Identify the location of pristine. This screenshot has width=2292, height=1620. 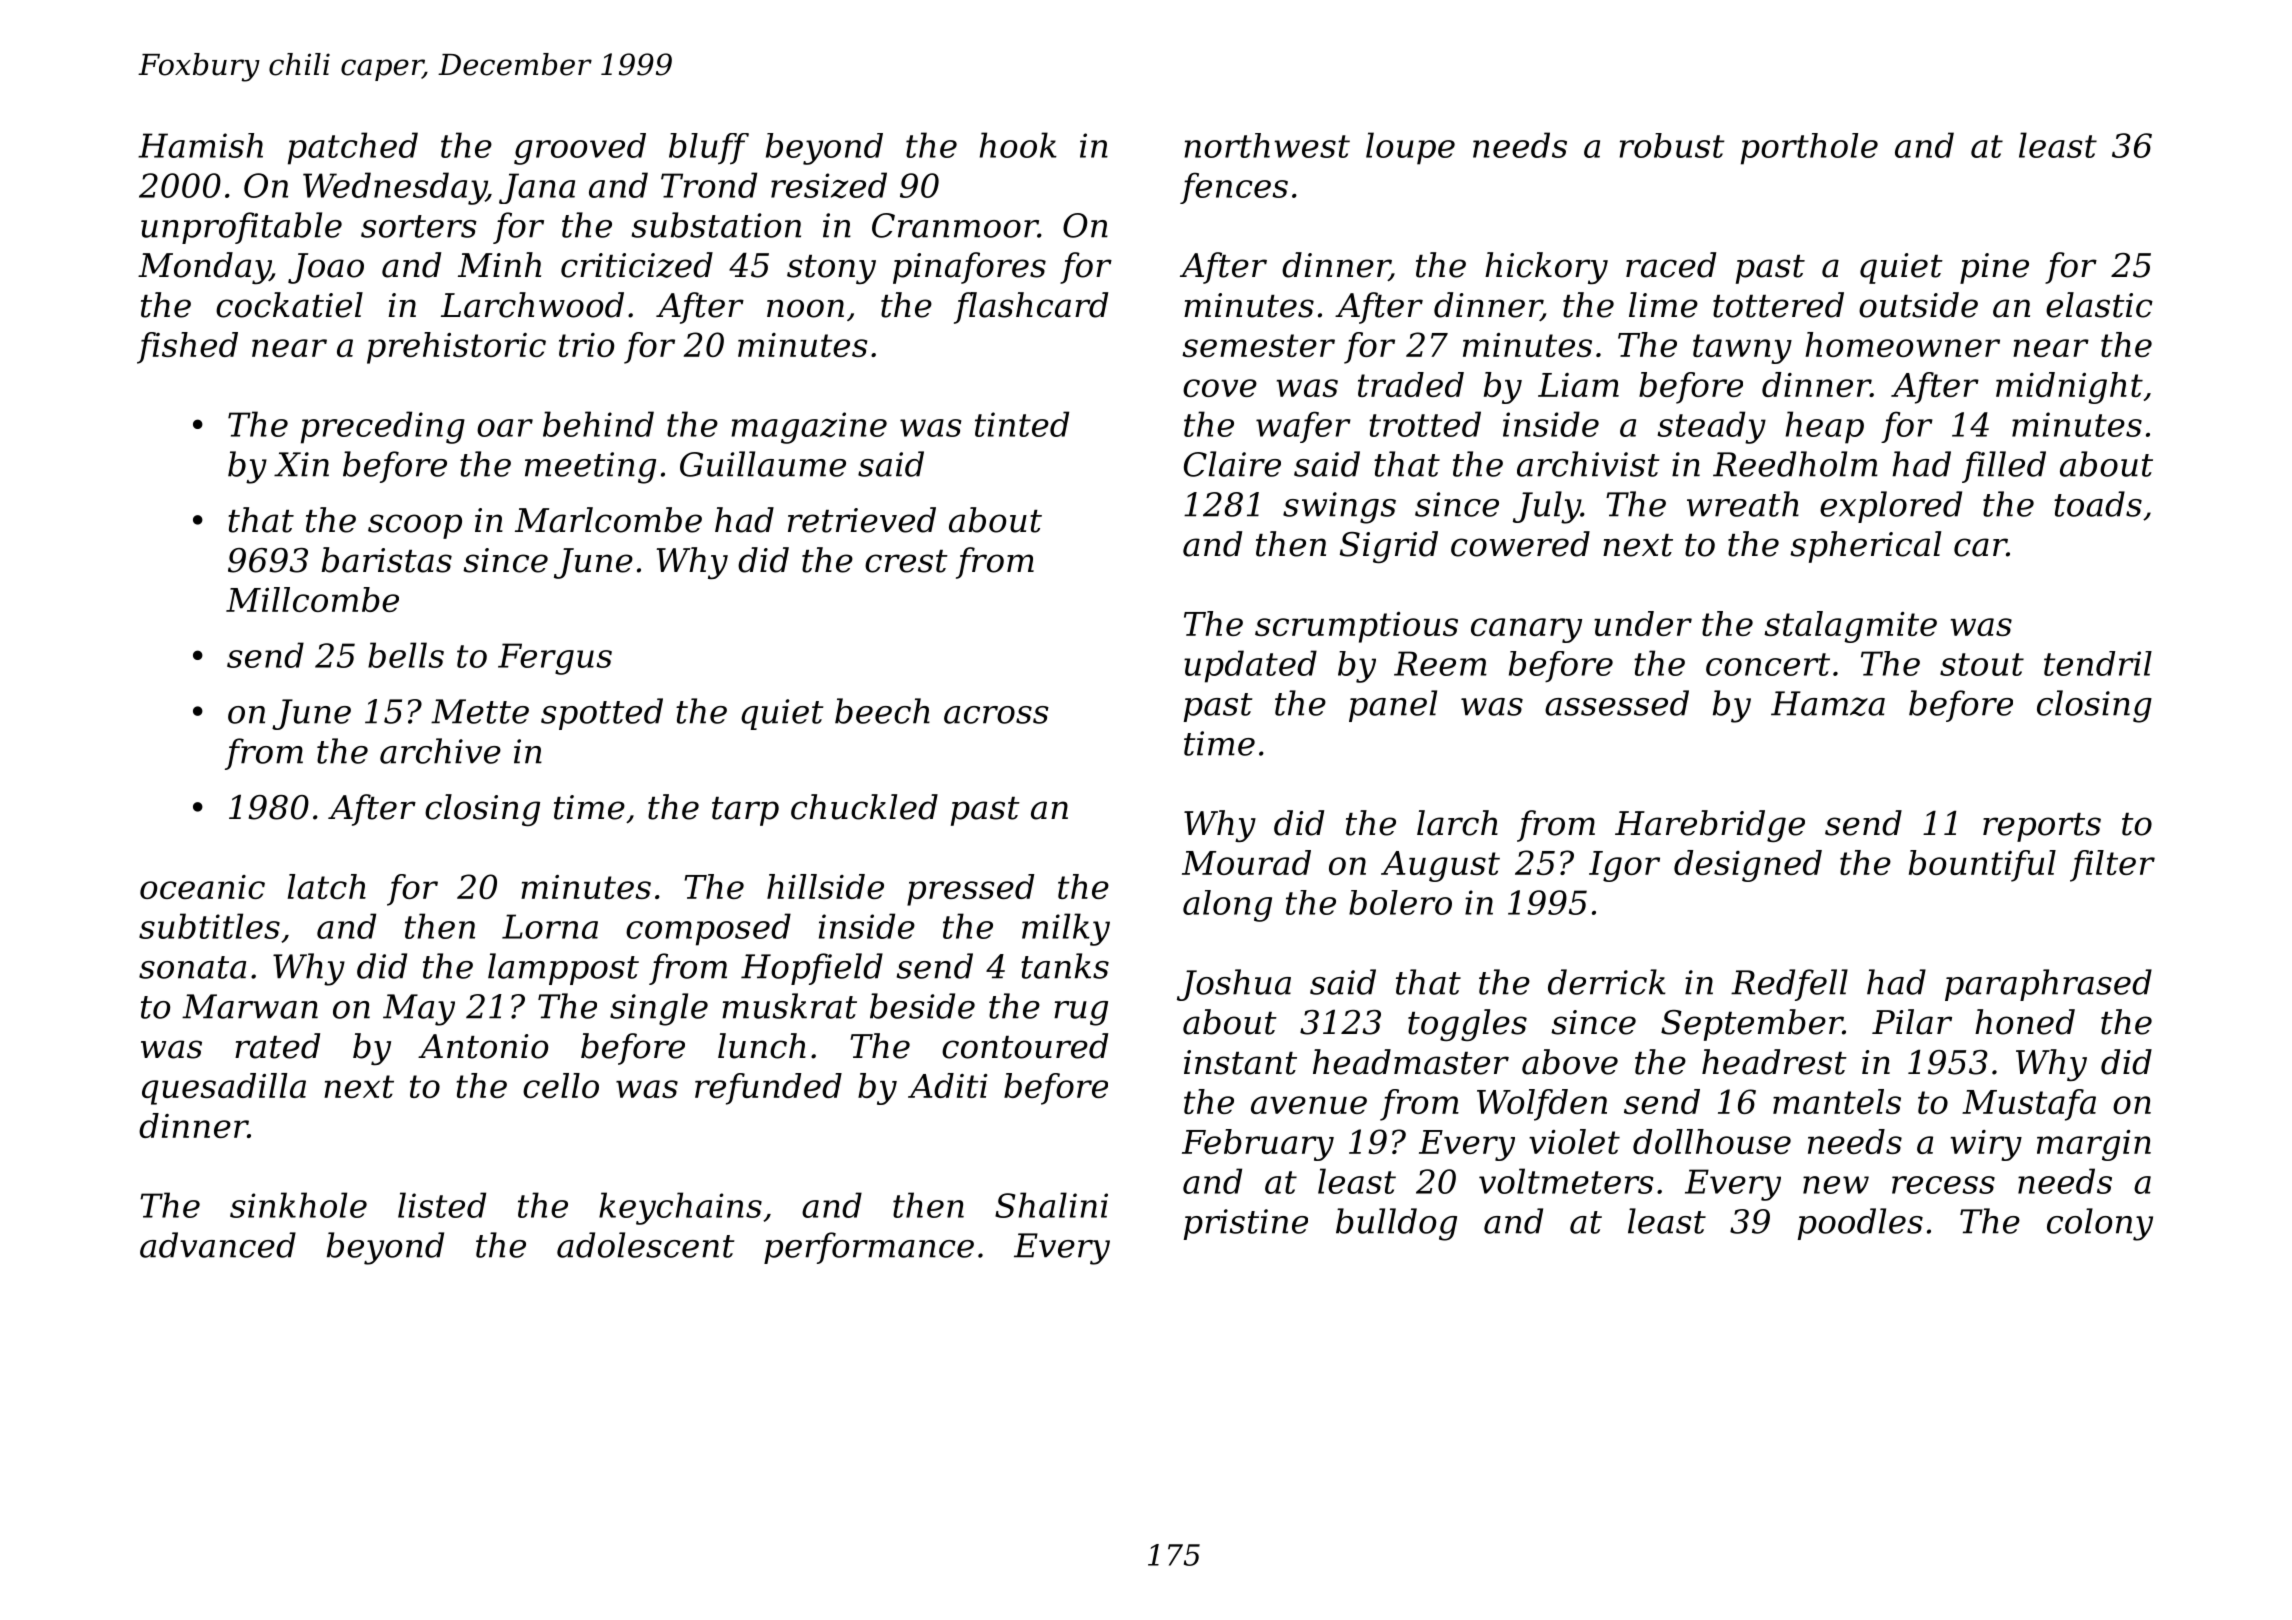
(1246, 1224).
